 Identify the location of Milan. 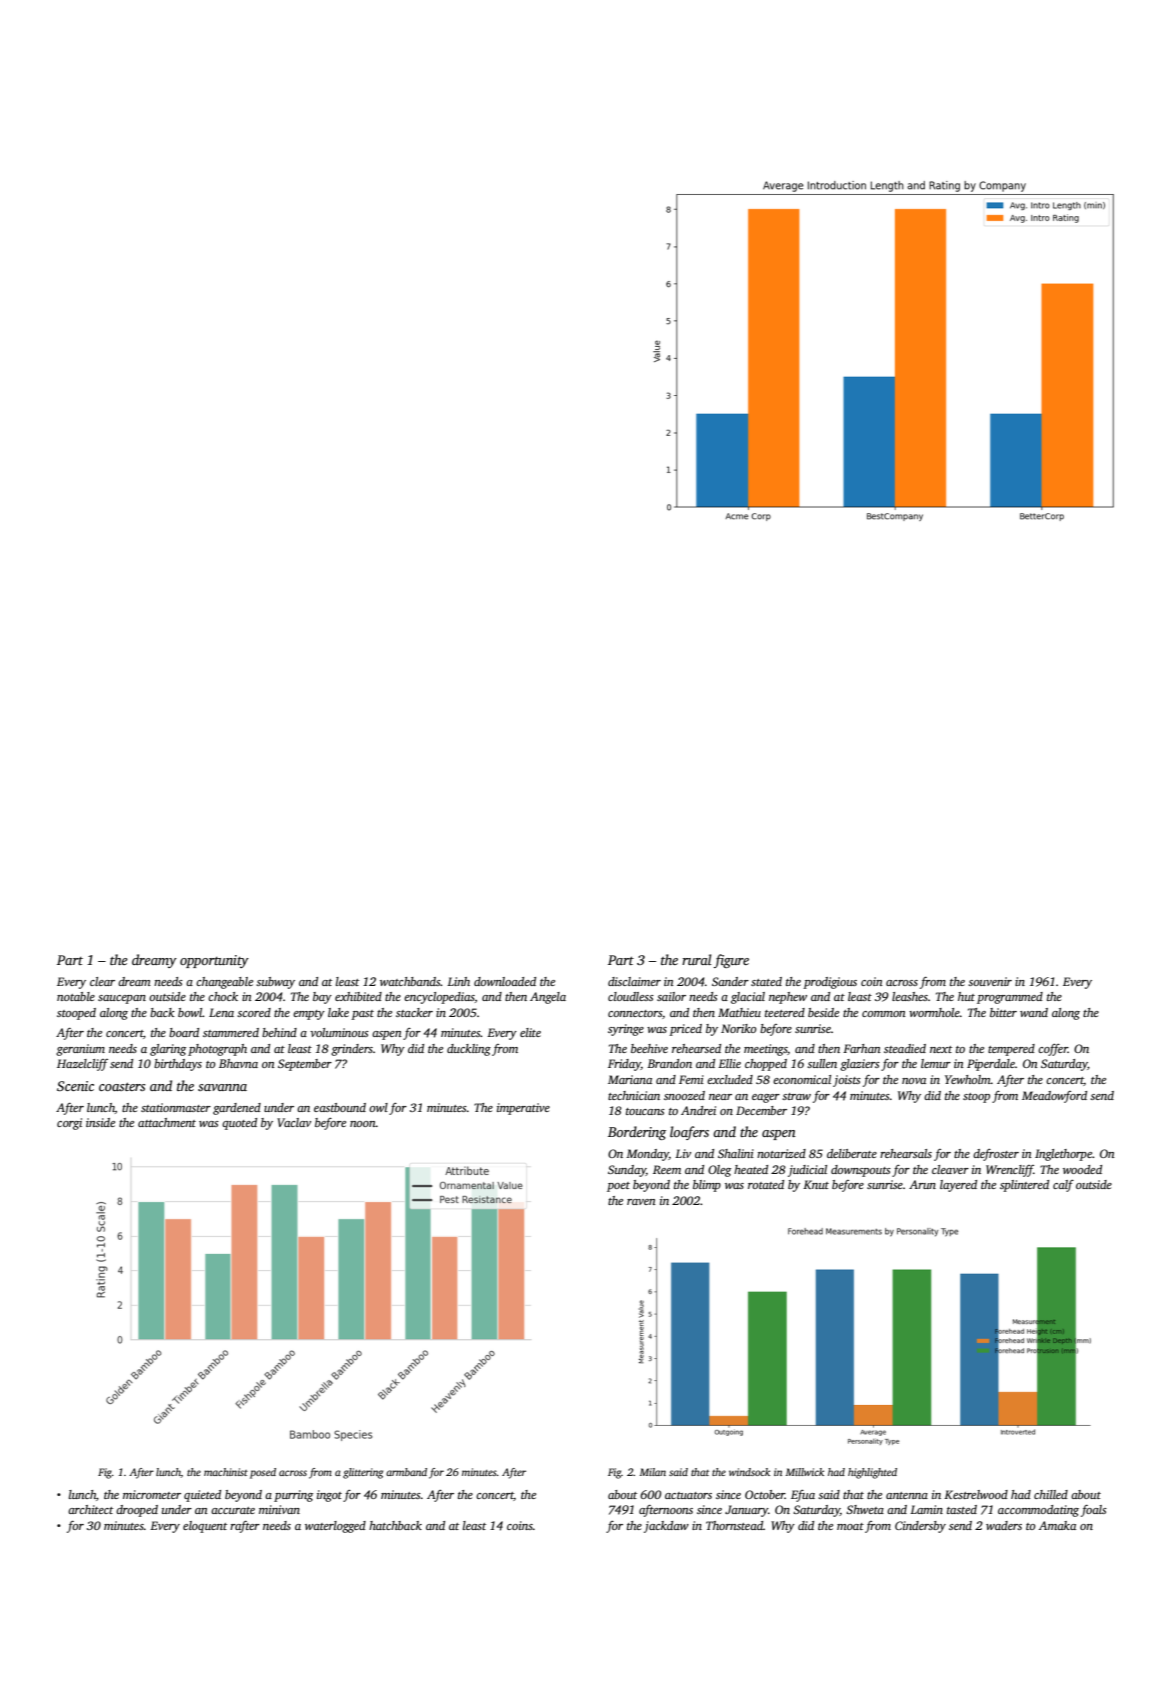
(652, 1472).
